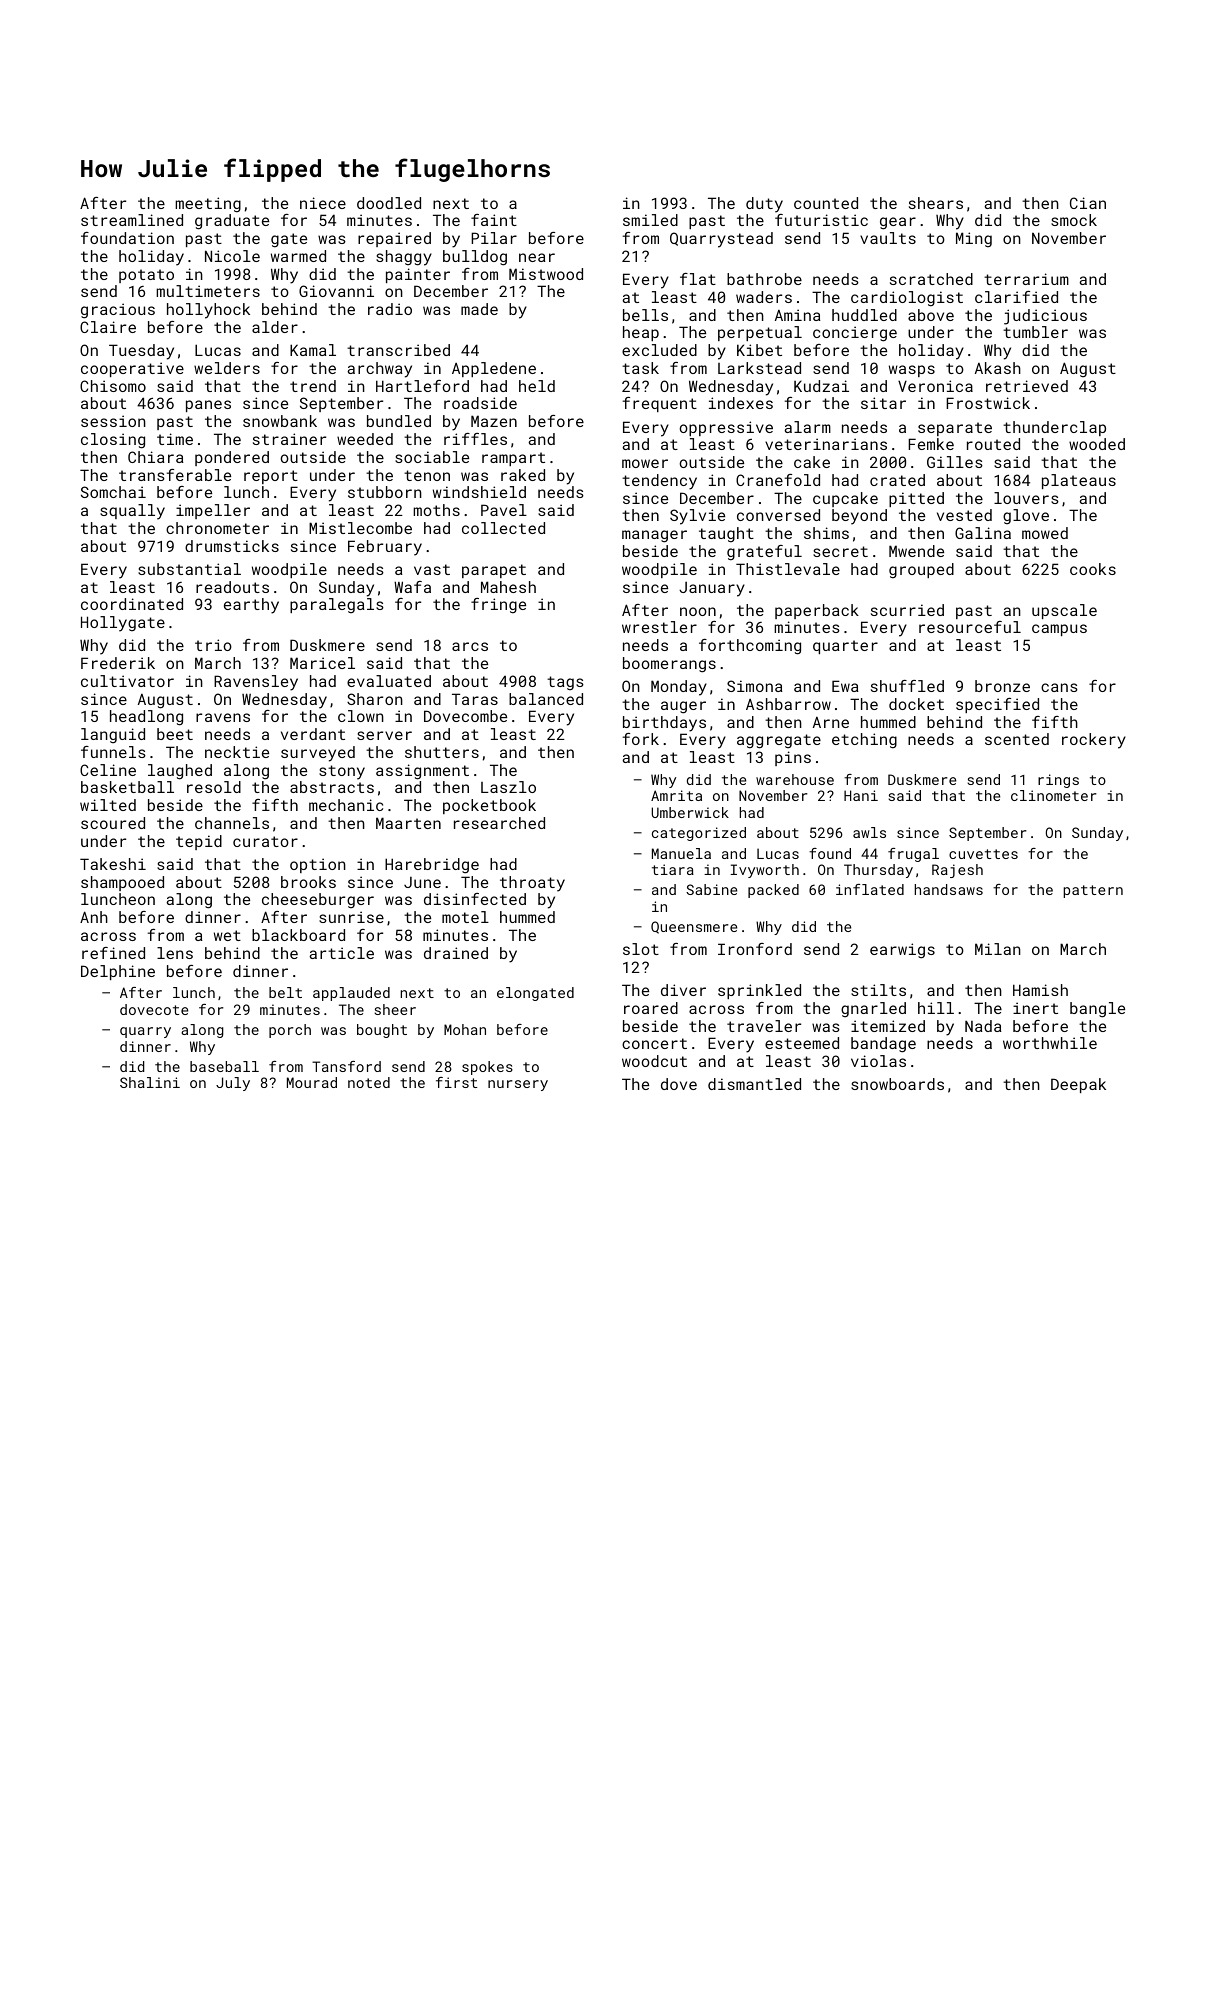 This image has width=1214, height=2000. Describe the element at coordinates (232, 823) in the image. I see `channels` at that location.
